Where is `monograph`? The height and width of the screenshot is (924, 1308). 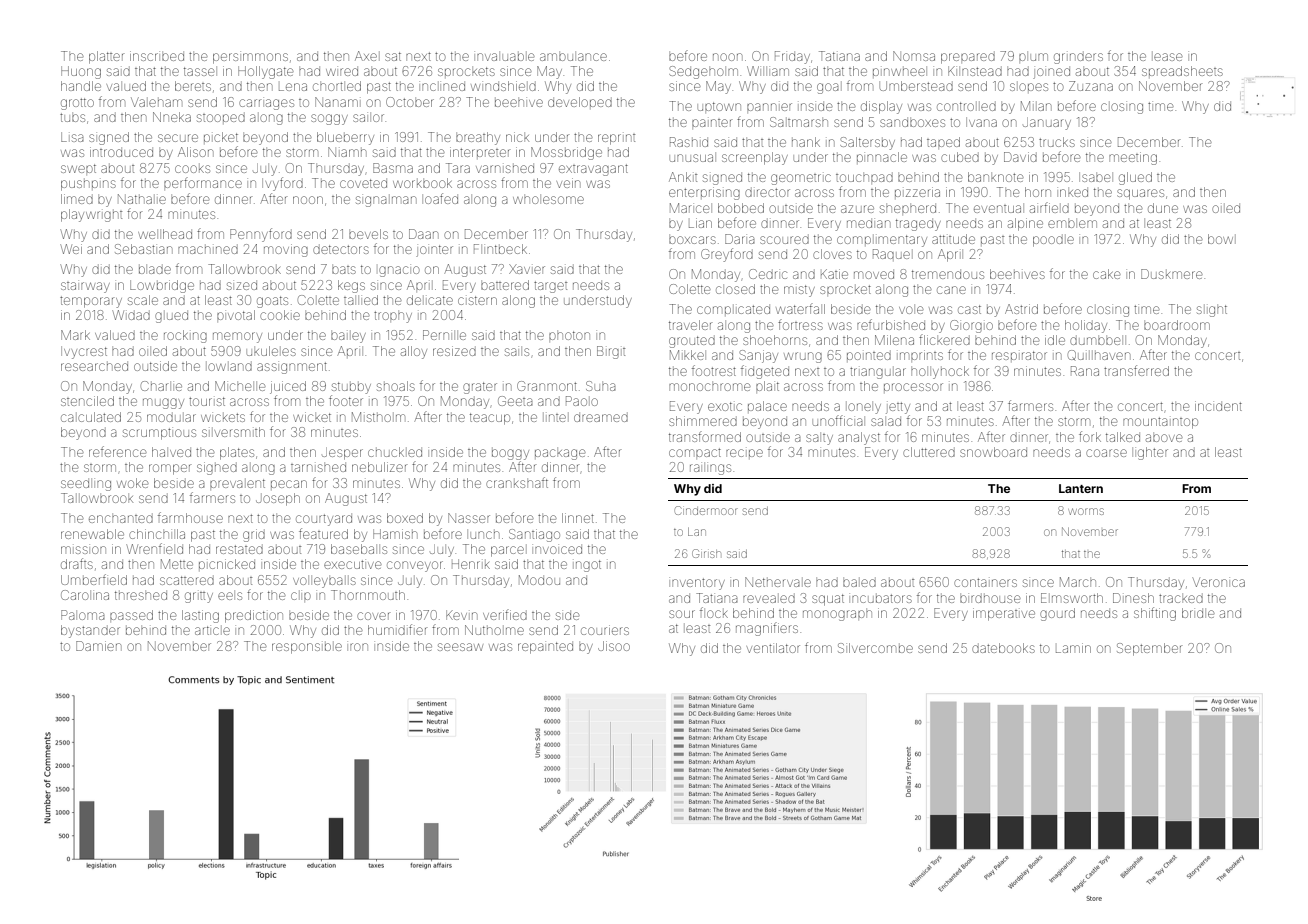 monograph is located at coordinates (837, 615).
